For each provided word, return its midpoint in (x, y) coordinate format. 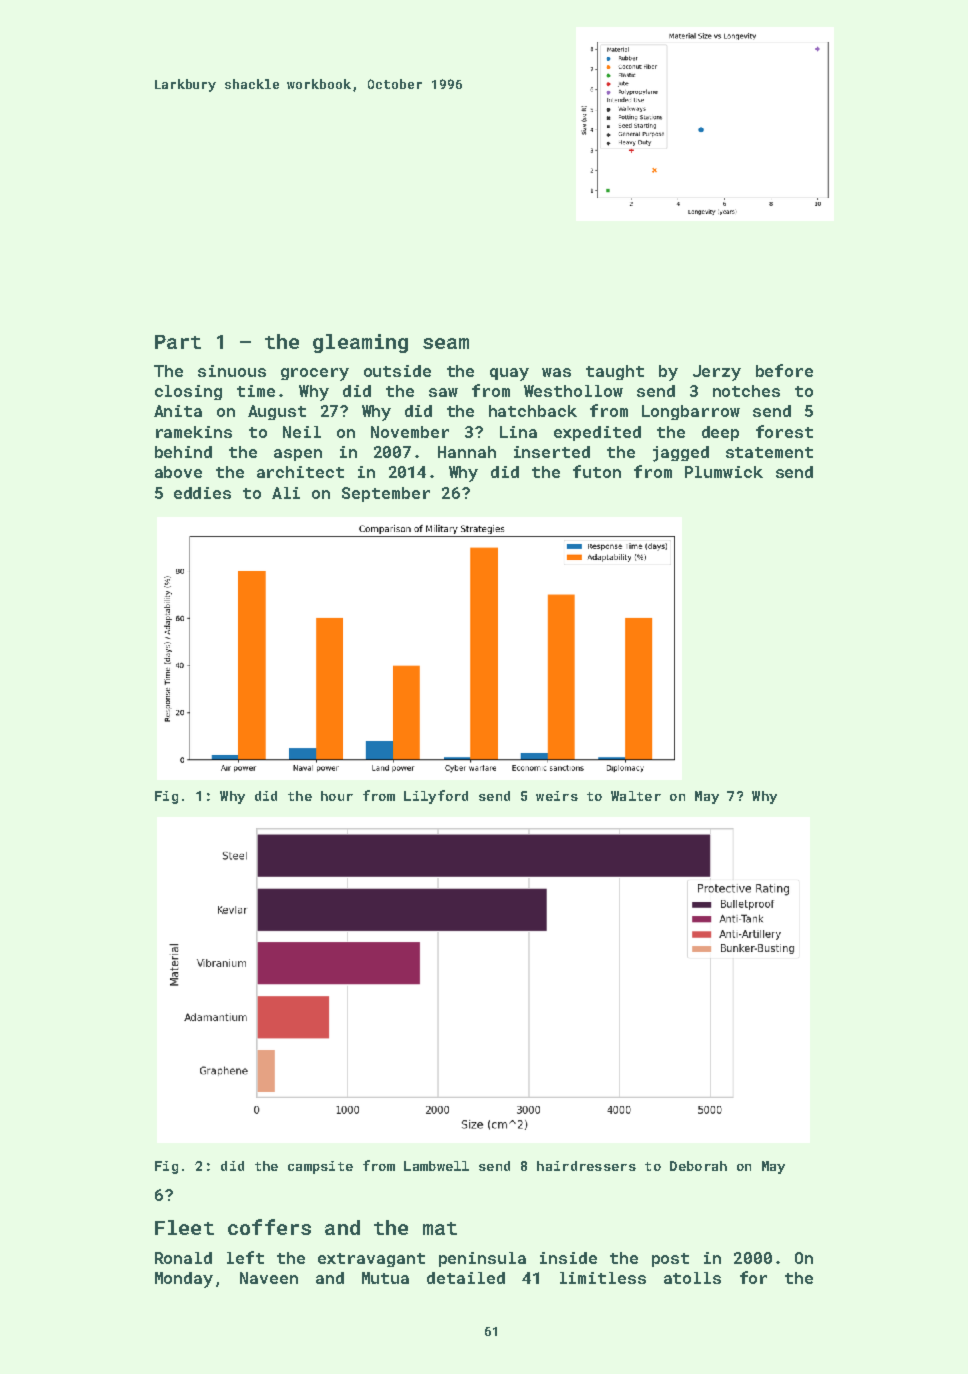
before (784, 370)
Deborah (698, 1166)
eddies (202, 493)
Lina (518, 432)
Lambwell (436, 1166)
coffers (269, 1227)
